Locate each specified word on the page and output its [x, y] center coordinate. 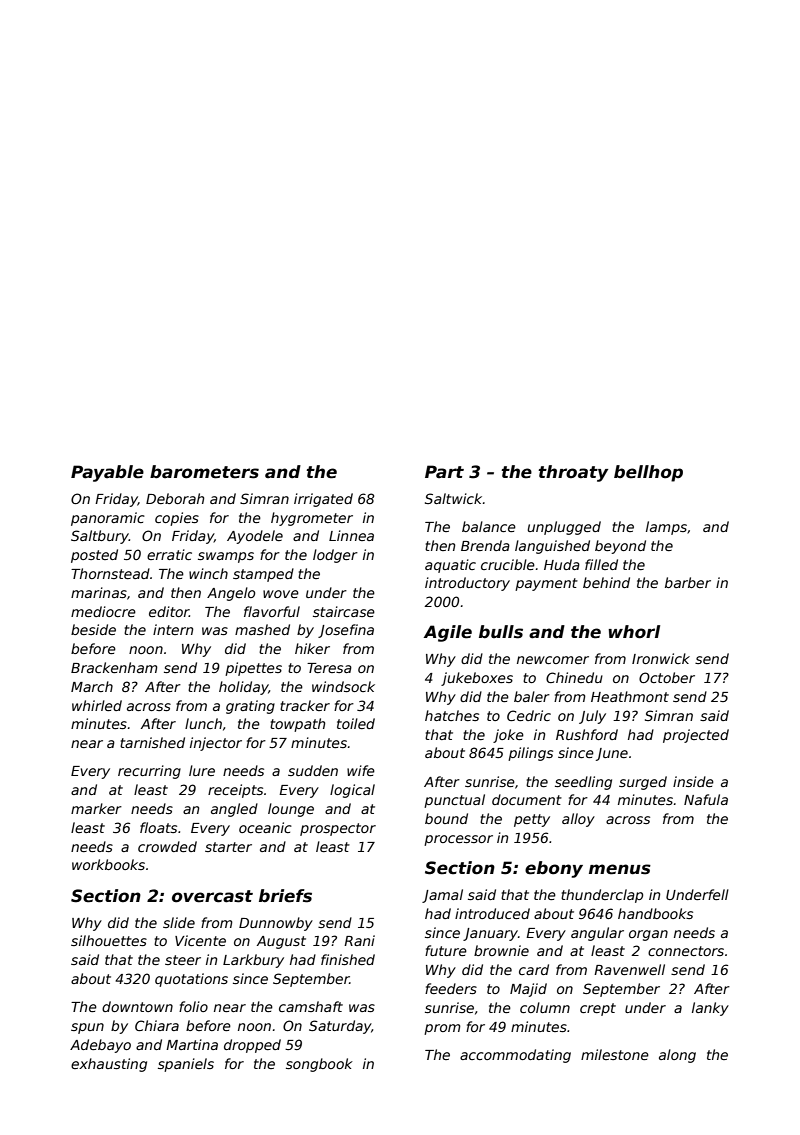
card [534, 969]
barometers [204, 472]
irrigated [323, 500]
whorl [634, 632]
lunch [203, 723]
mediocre [103, 611]
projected [696, 736]
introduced [492, 913]
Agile [447, 633]
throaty [573, 473]
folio [193, 1006]
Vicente [200, 940]
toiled [356, 723]
